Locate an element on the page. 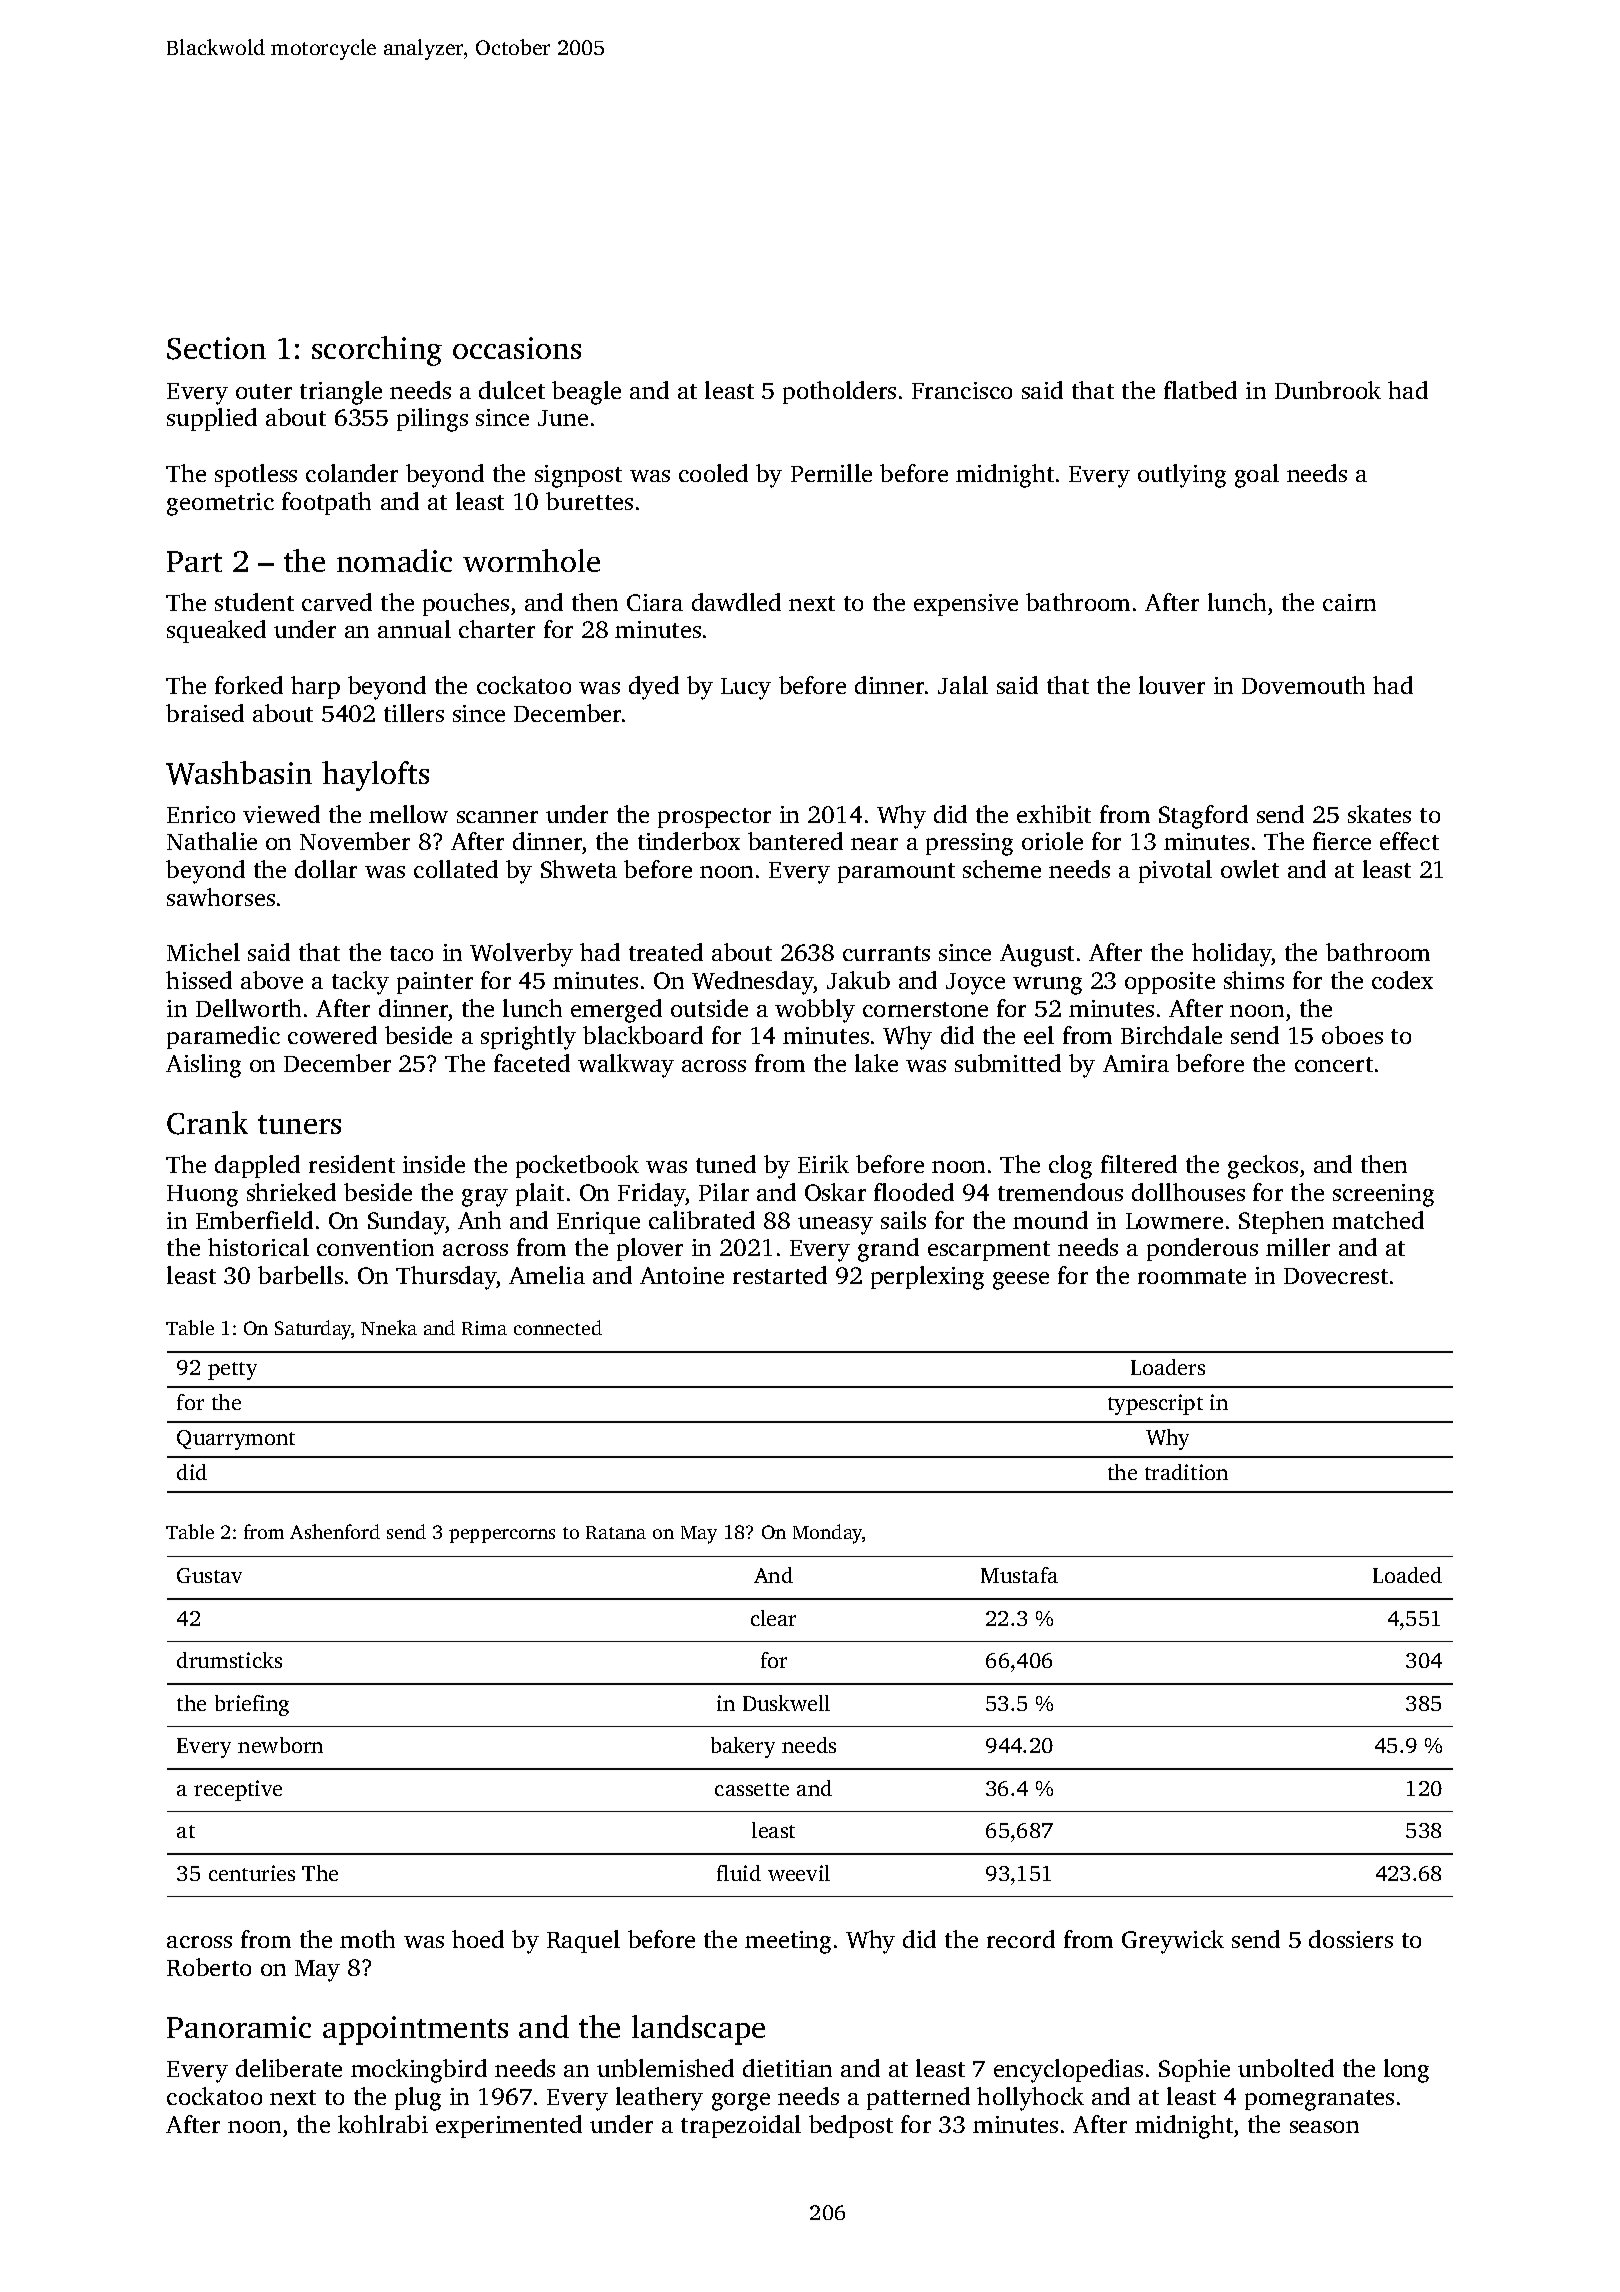 Image resolution: width=1620 pixels, height=2292 pixels. Mustafa is located at coordinates (1019, 1575).
